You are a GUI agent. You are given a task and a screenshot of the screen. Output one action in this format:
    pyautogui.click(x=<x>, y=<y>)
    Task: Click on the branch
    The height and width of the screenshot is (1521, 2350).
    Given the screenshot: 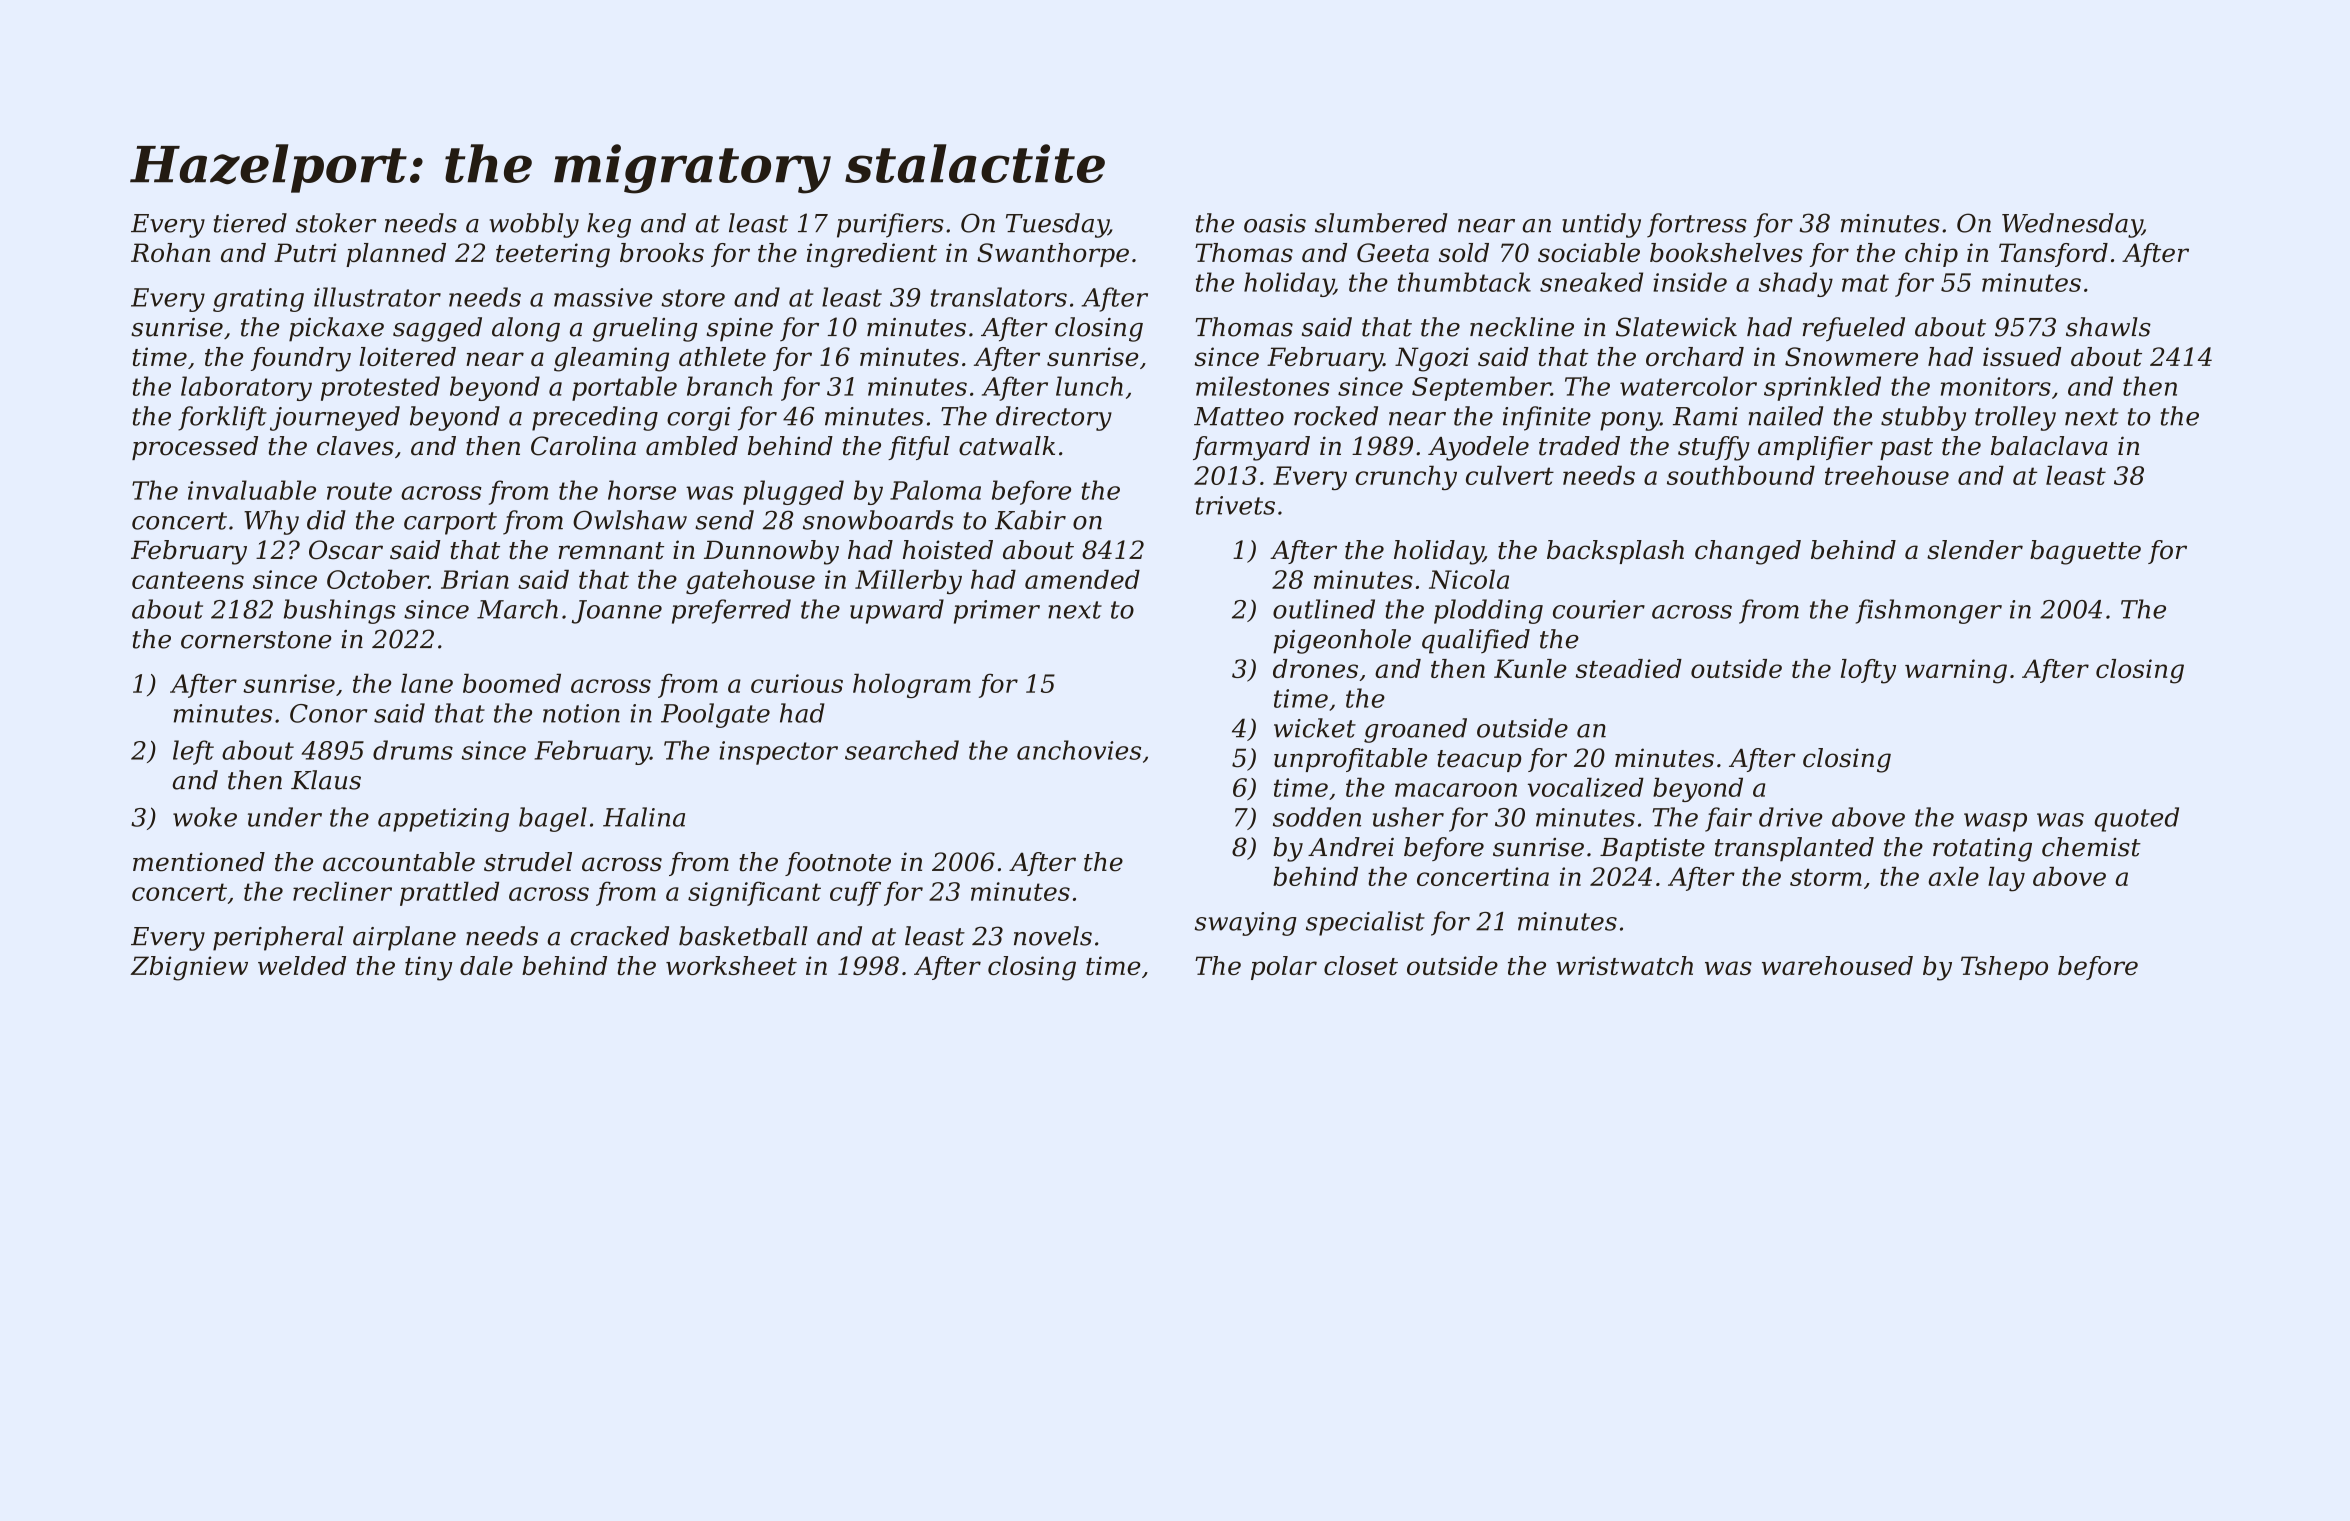 What is the action you would take?
    pyautogui.click(x=729, y=386)
